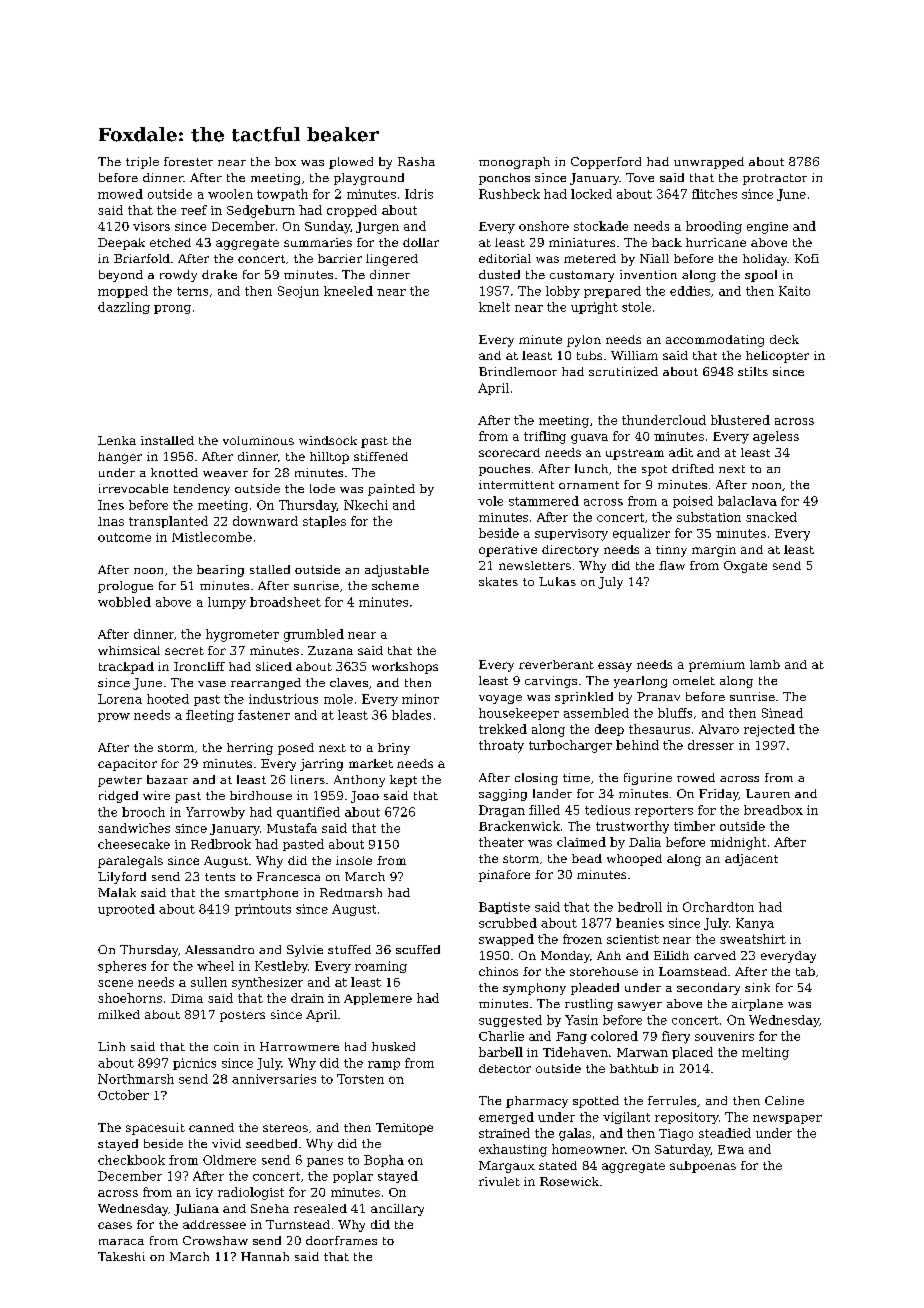 This screenshot has height=1308, width=924. Describe the element at coordinates (606, 163) in the screenshot. I see `Copperford` at that location.
